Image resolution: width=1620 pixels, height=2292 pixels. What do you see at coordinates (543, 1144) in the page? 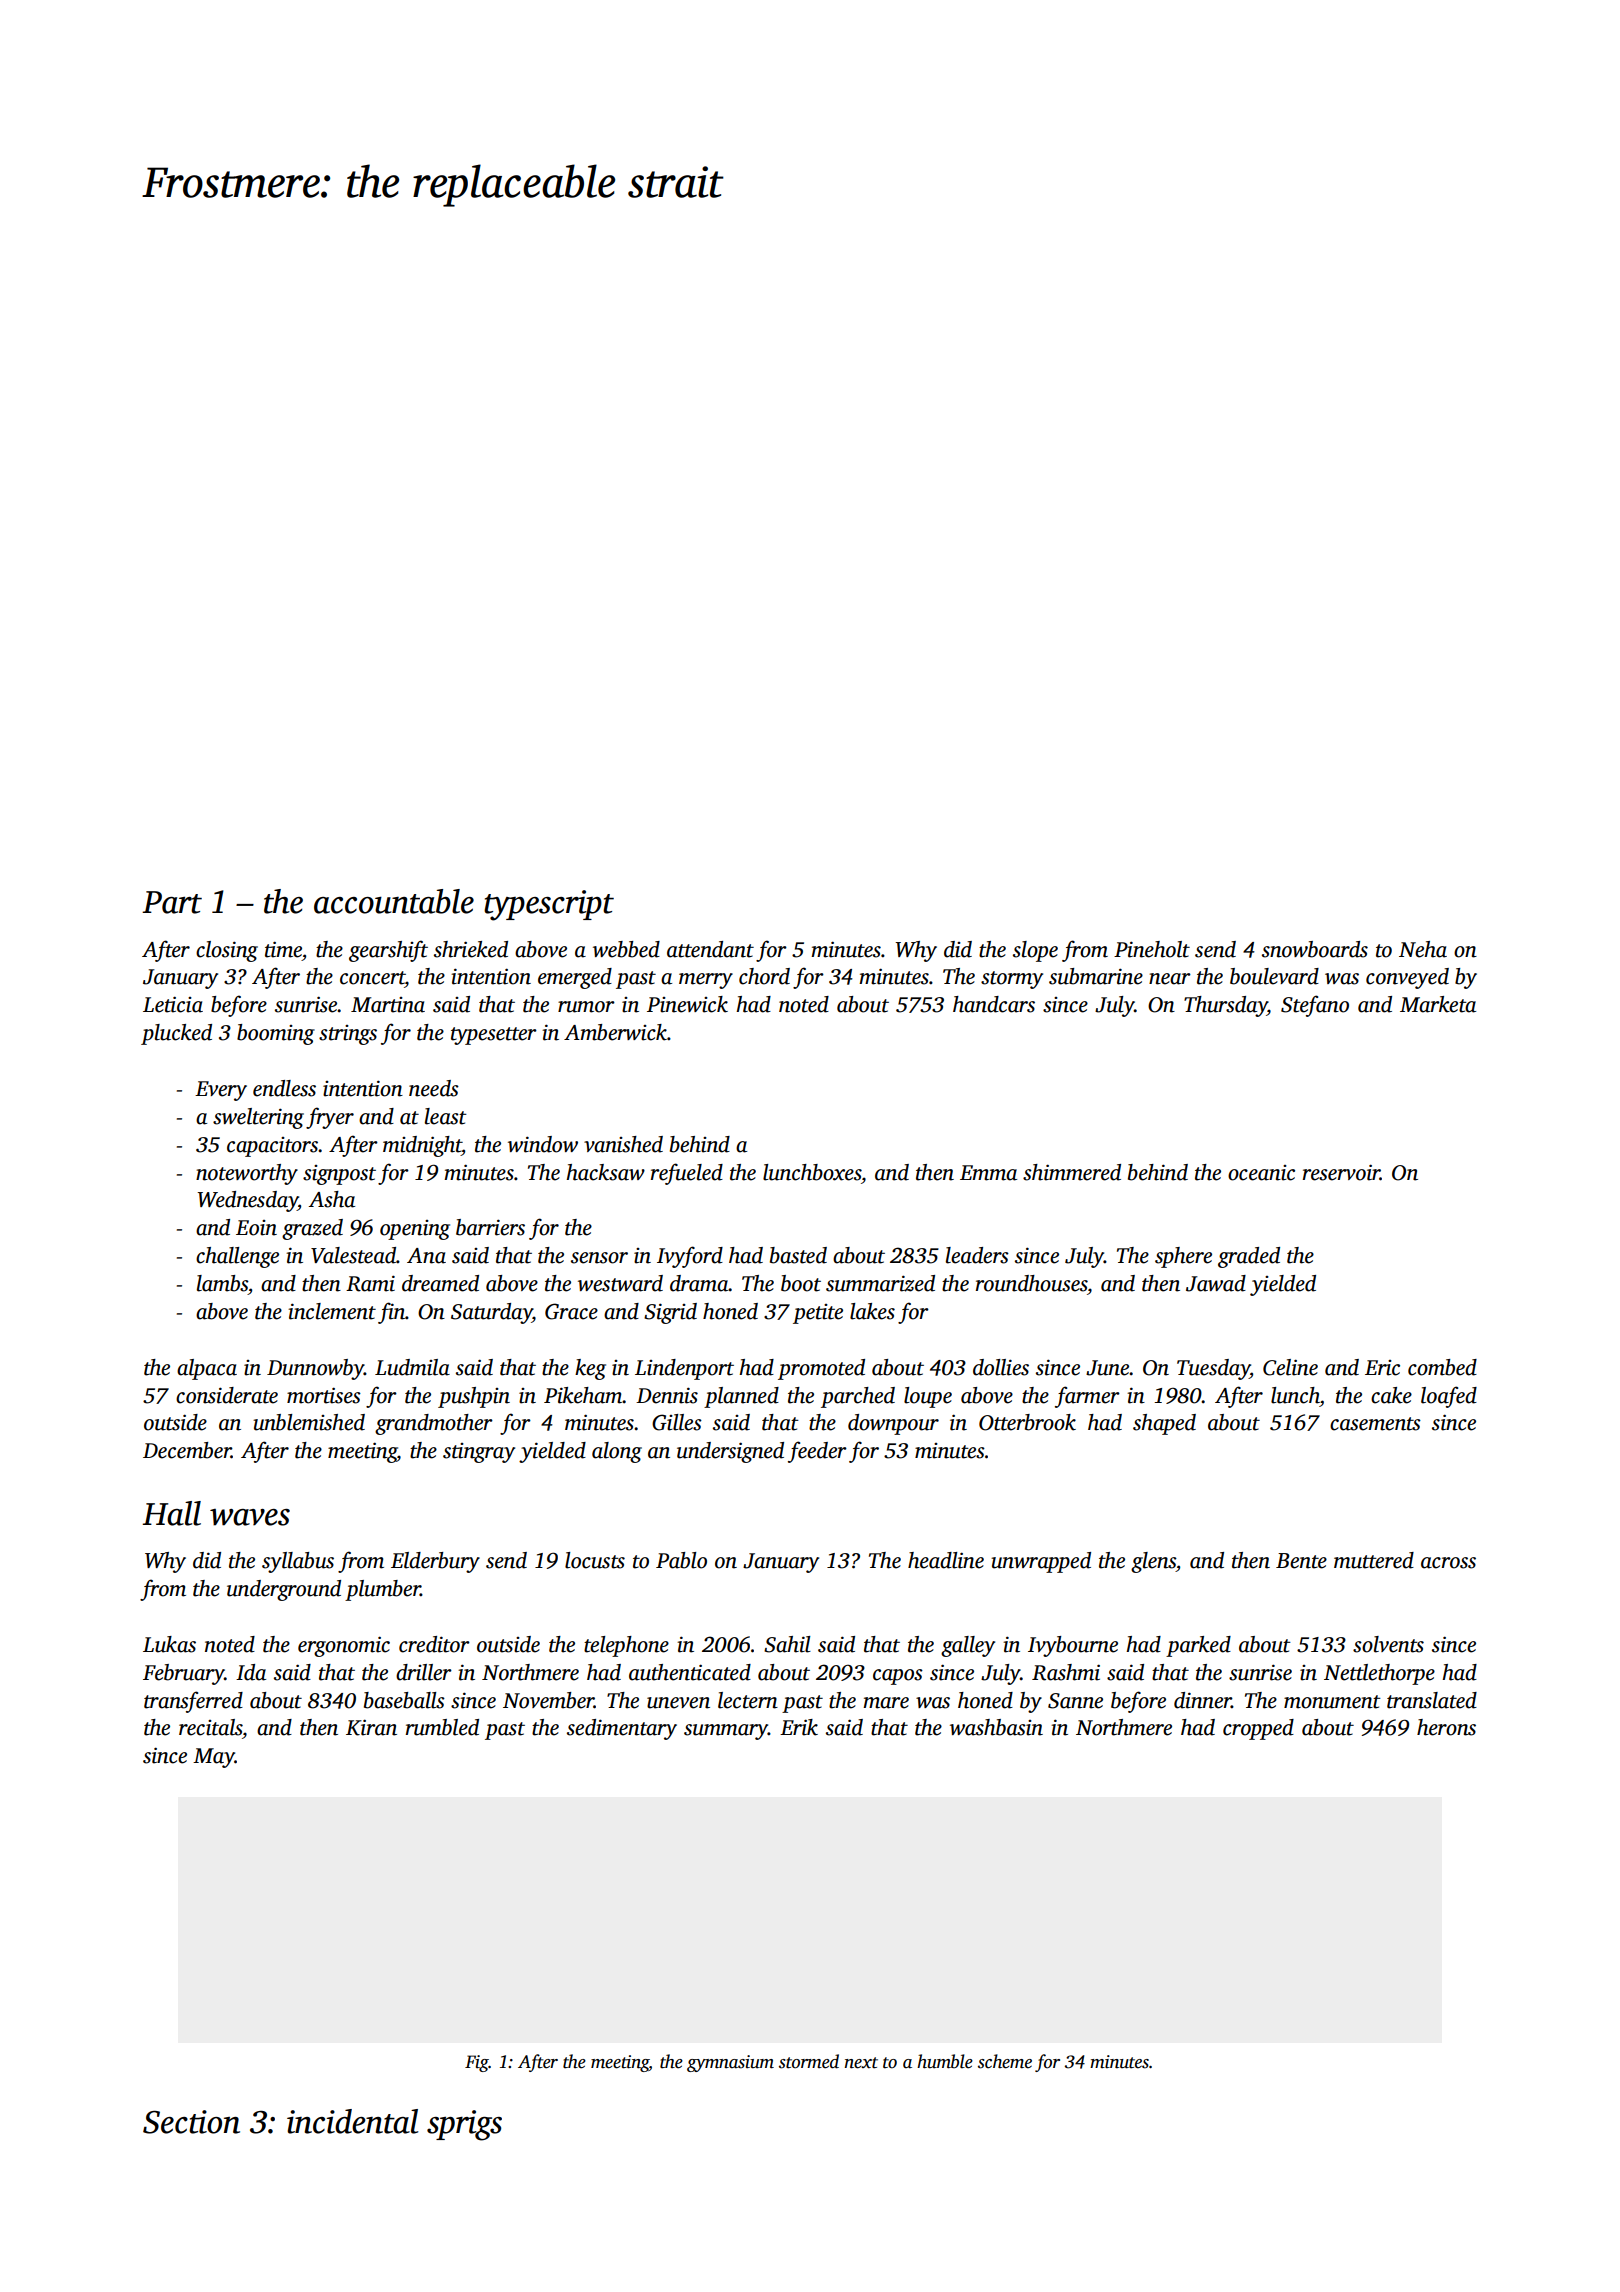
I see `window` at bounding box center [543, 1144].
